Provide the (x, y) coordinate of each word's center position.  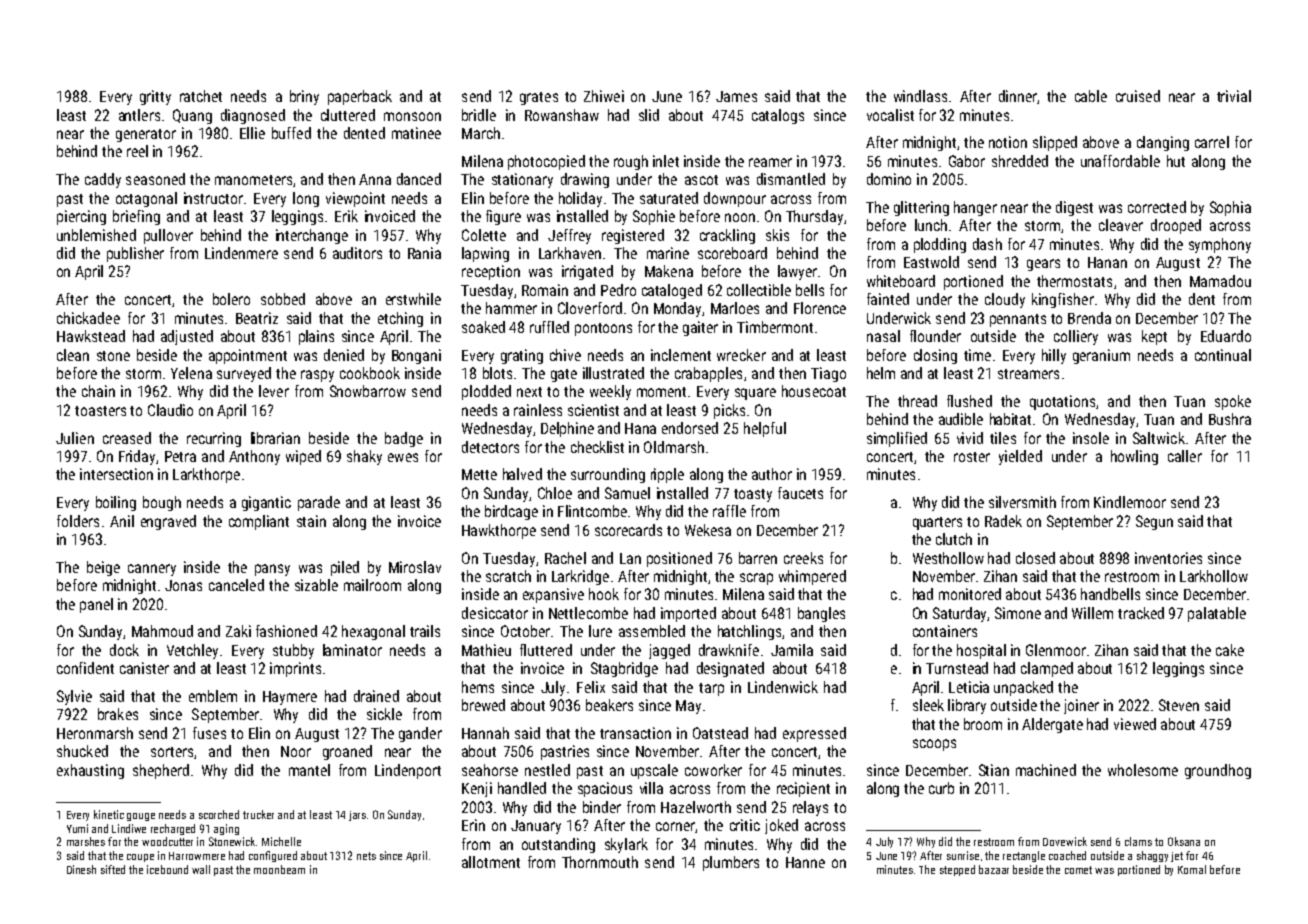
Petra (180, 456)
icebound (167, 869)
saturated (669, 198)
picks (729, 411)
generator (146, 135)
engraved (168, 522)
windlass (920, 96)
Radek (1003, 521)
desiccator (495, 613)
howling (1134, 457)
